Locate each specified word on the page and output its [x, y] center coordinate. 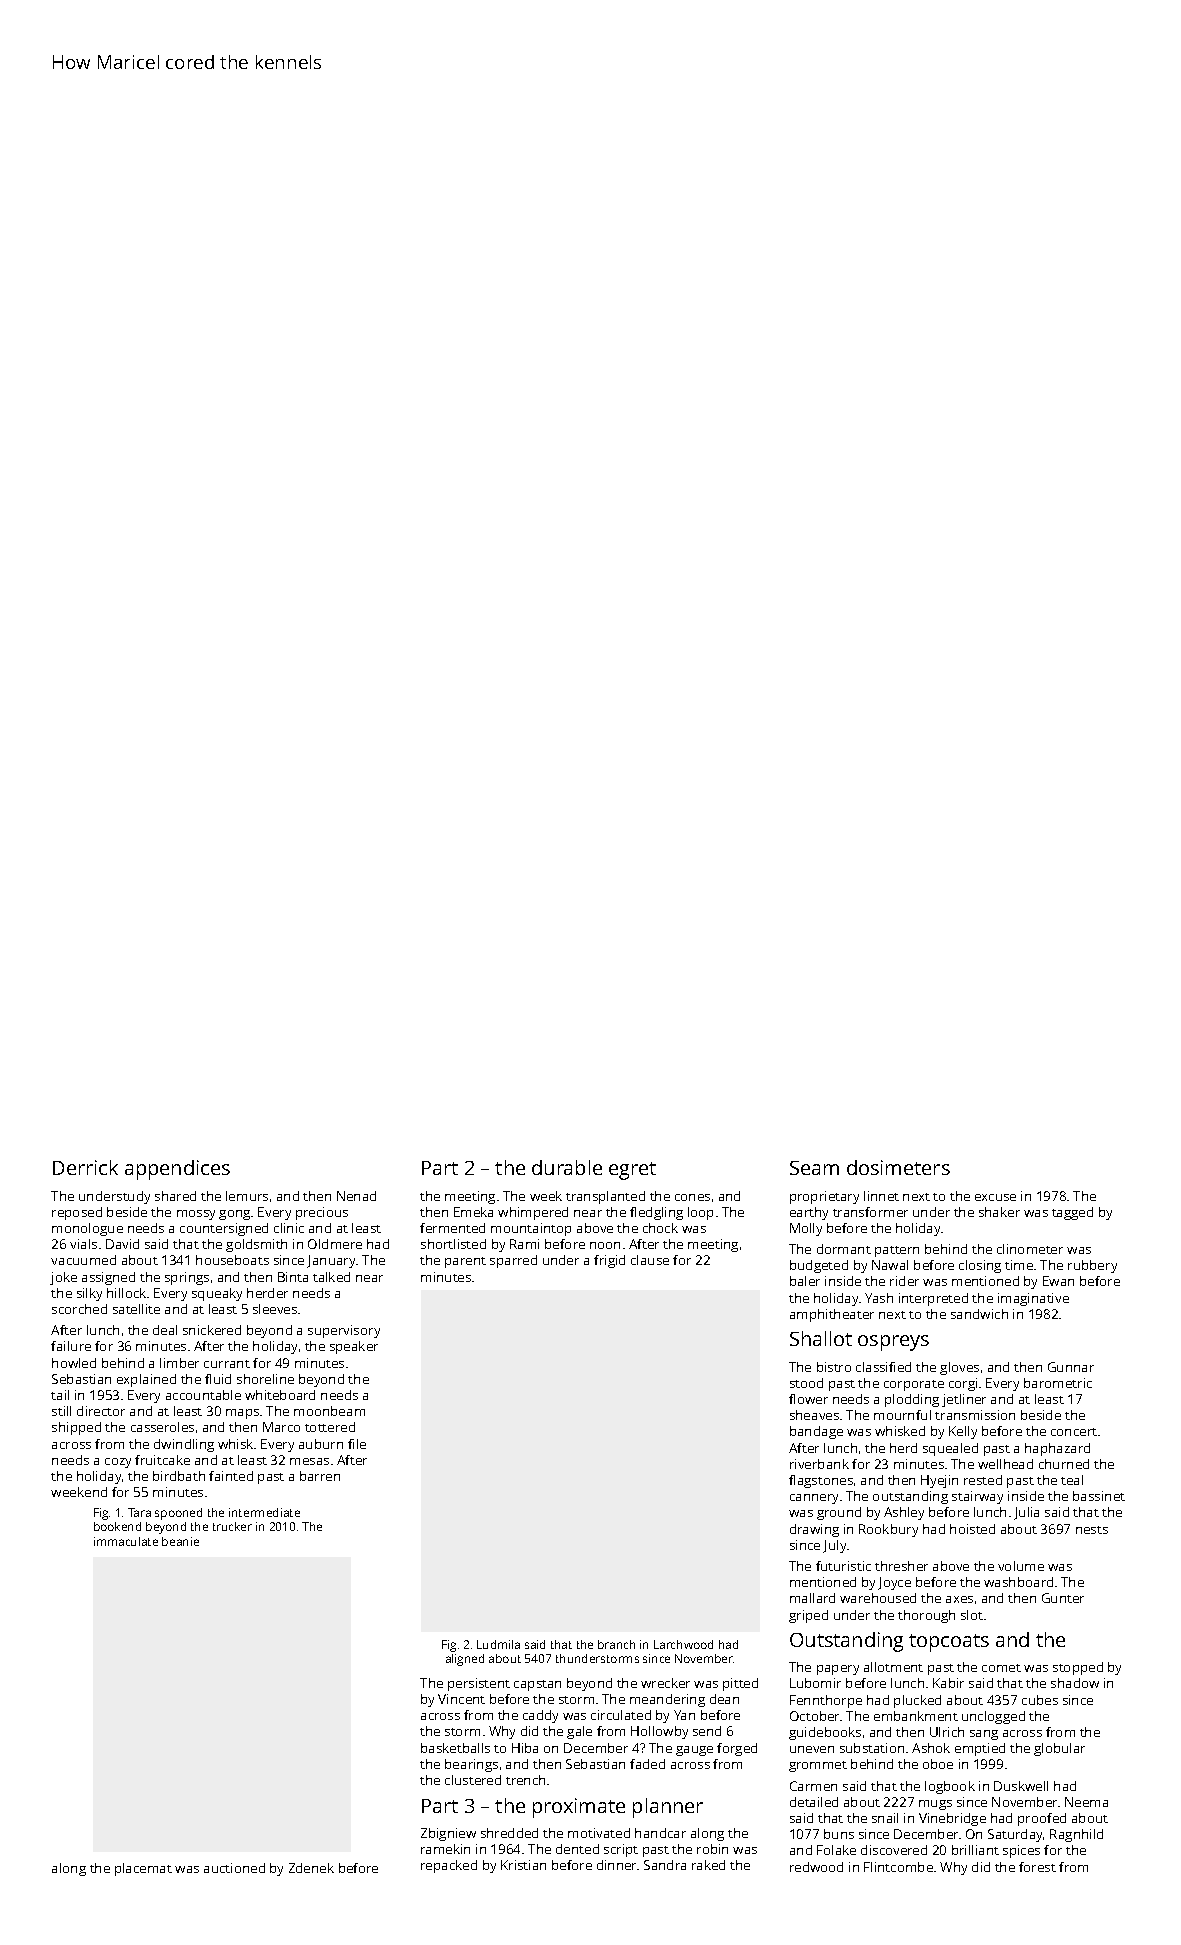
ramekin [445, 1849]
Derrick [85, 1167]
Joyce [894, 1583]
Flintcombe [898, 1867]
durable [567, 1167]
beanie [180, 1541]
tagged [1072, 1213]
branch [616, 1644]
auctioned [234, 1868]
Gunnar [1071, 1367]
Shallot [821, 1338]
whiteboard [280, 1395]
